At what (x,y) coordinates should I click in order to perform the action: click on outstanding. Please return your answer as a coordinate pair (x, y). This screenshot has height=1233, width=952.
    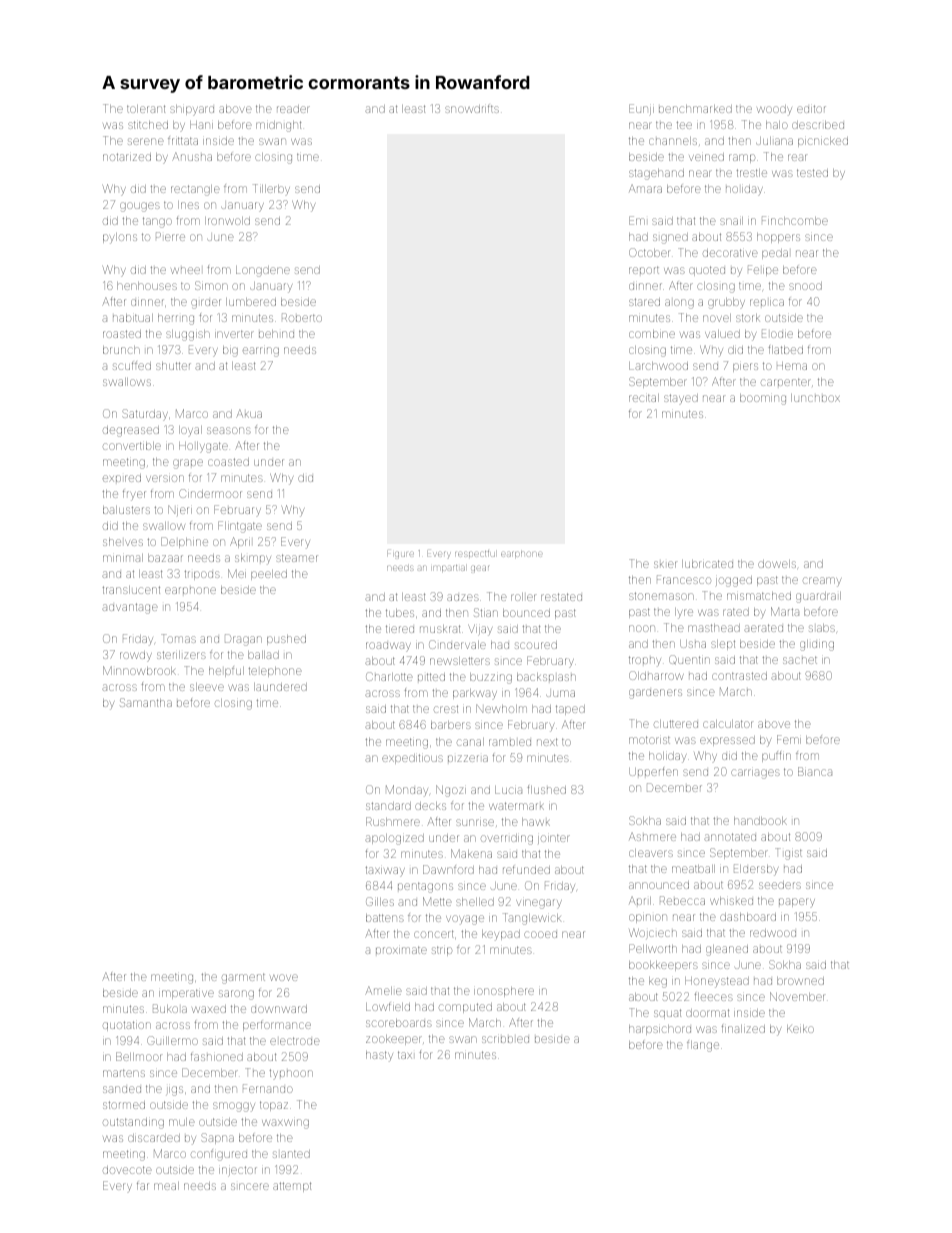
    Looking at the image, I should click on (133, 1123).
